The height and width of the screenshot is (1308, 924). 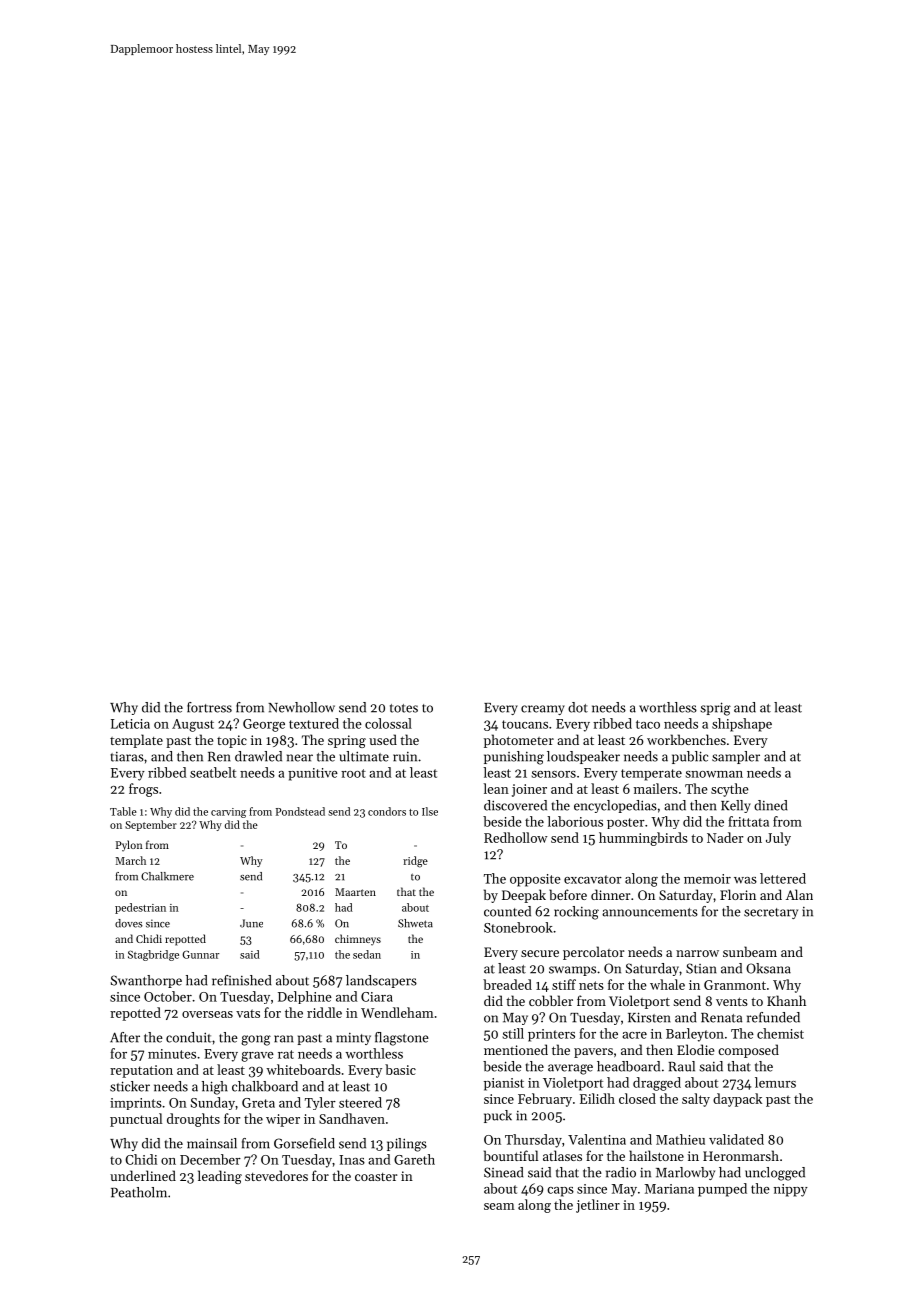 What do you see at coordinates (125, 1037) in the screenshot?
I see `After` at bounding box center [125, 1037].
